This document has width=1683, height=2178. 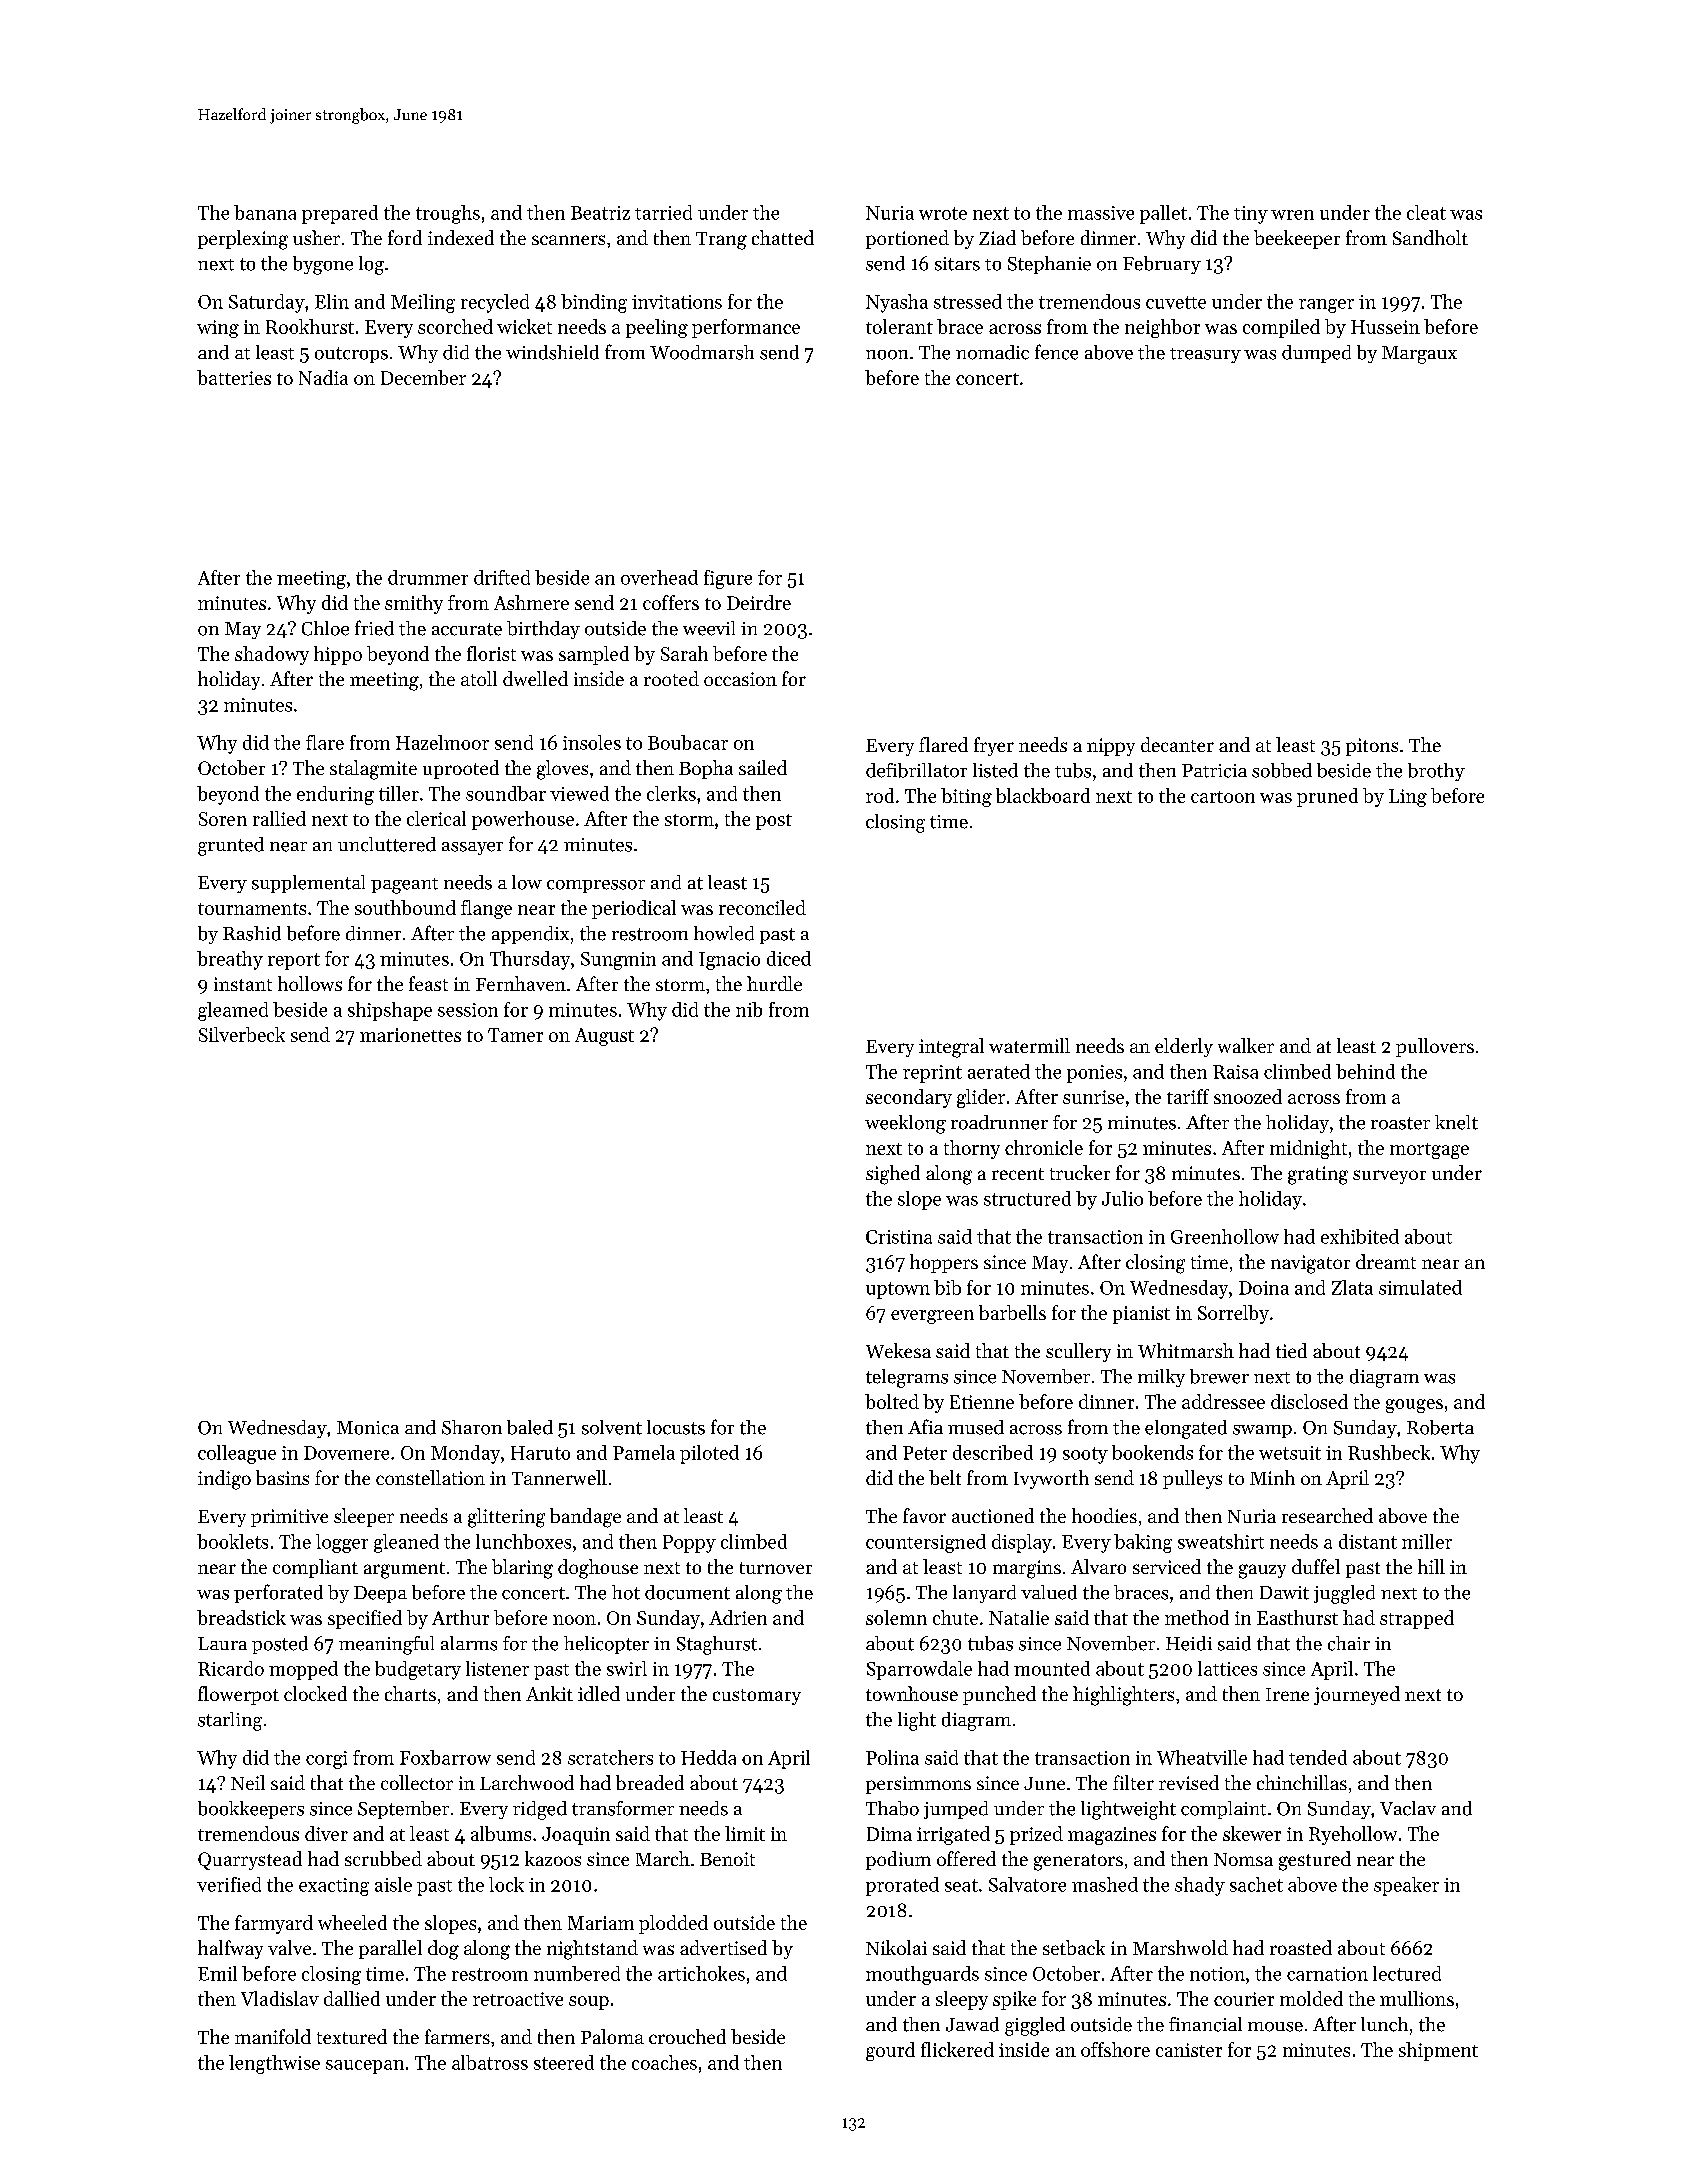 What do you see at coordinates (728, 579) in the document?
I see `figure` at bounding box center [728, 579].
